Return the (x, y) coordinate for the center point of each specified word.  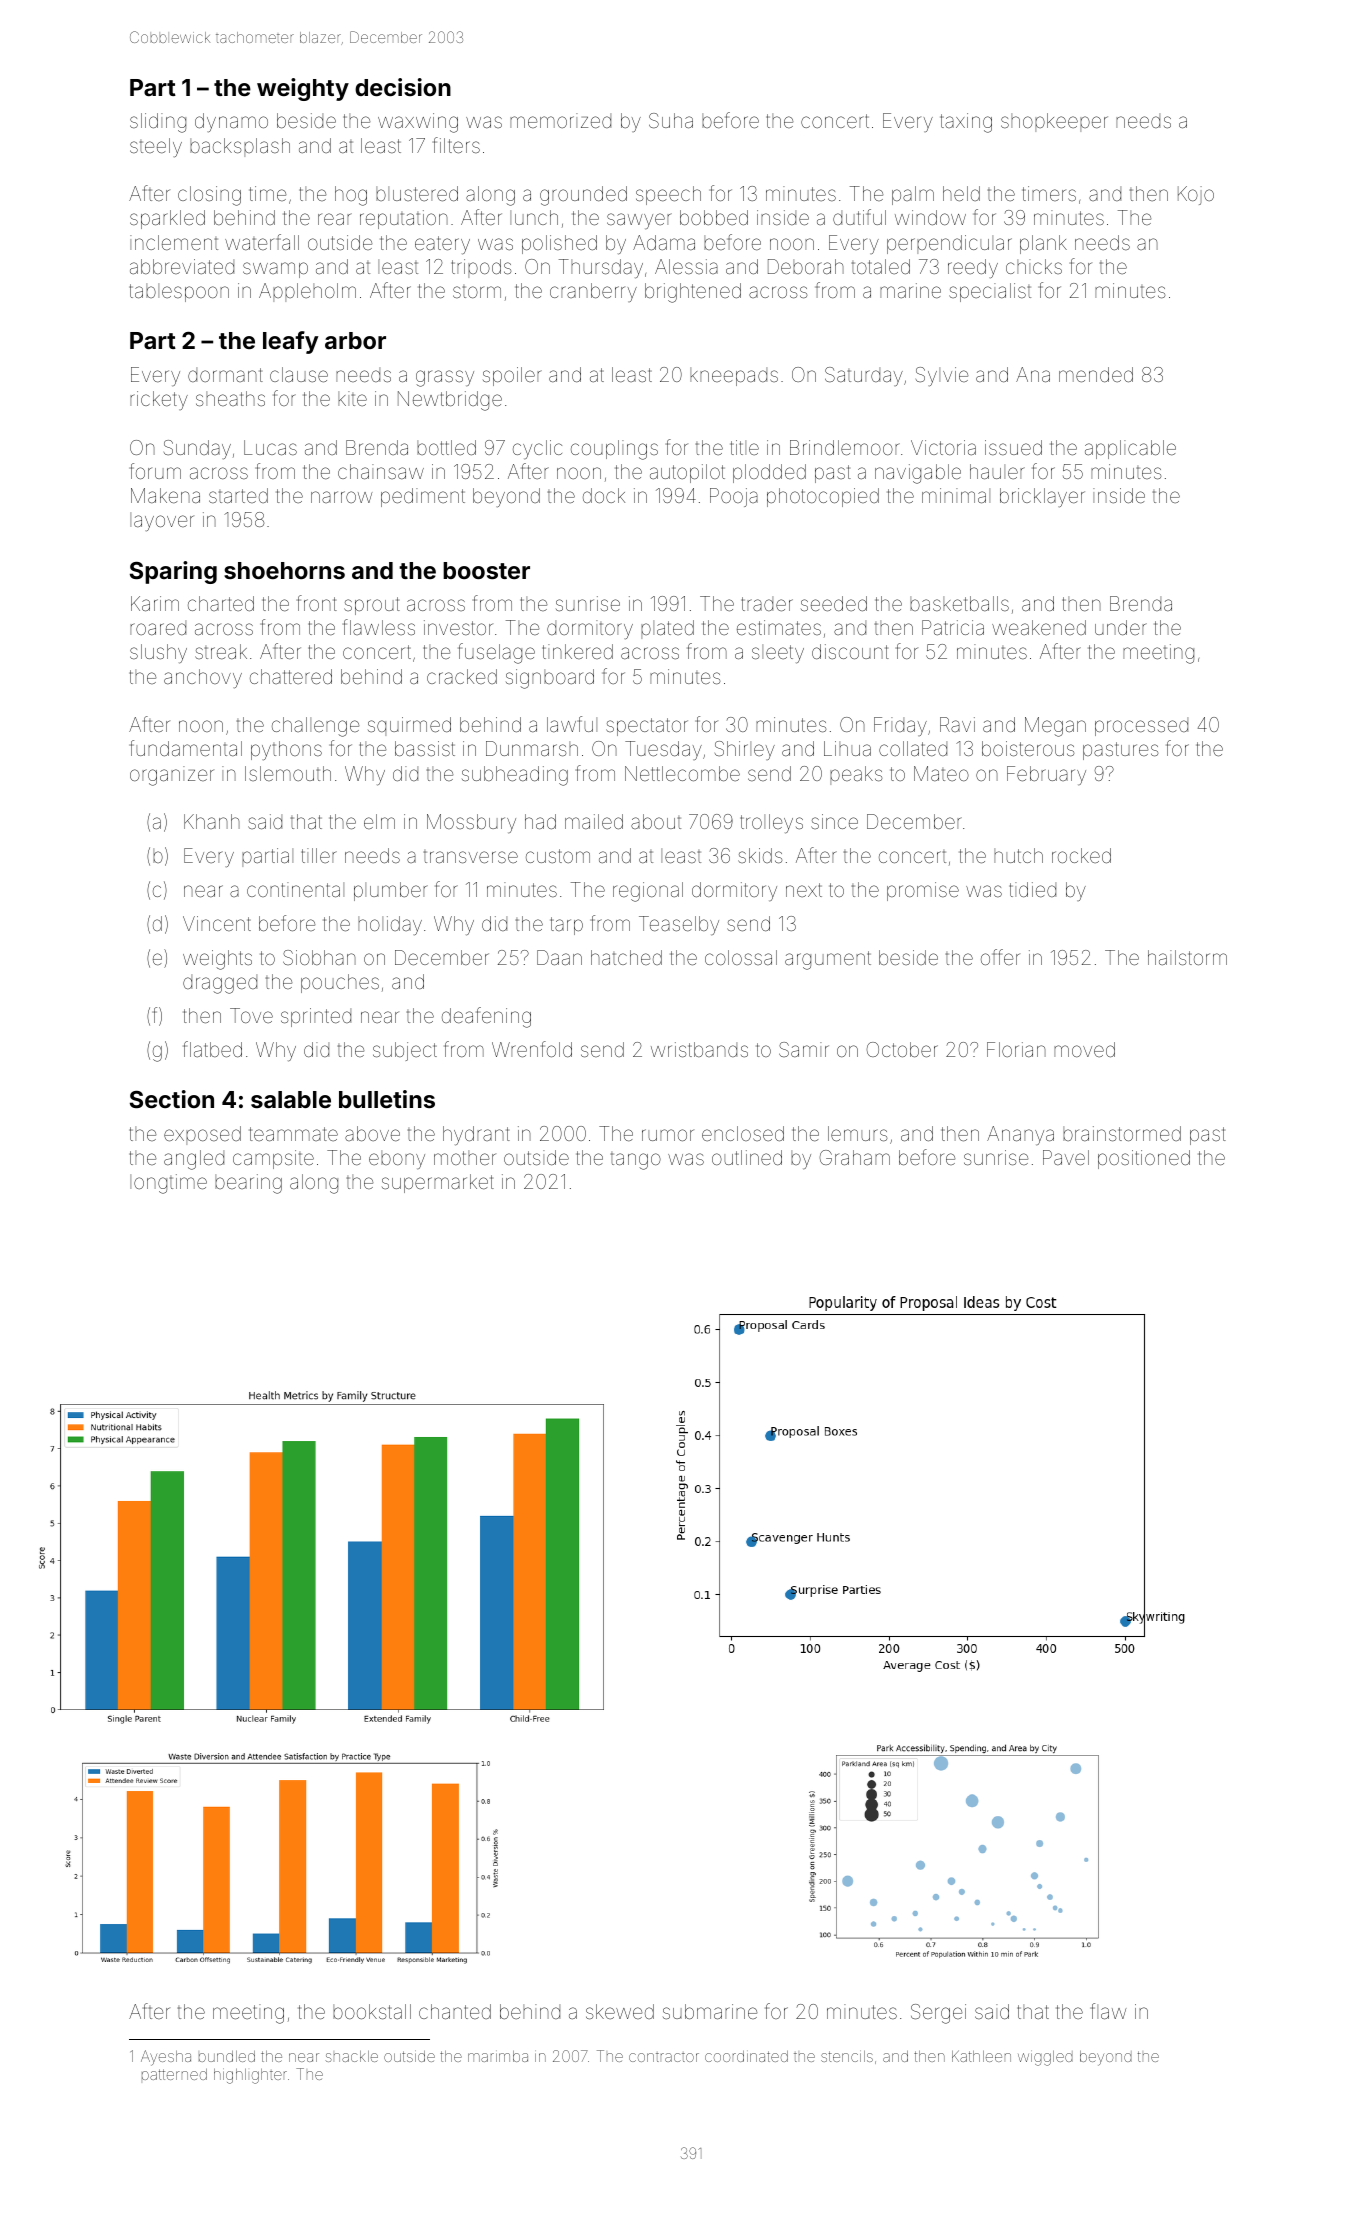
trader (767, 603)
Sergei (938, 2014)
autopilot (687, 473)
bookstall (372, 2011)
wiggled (1045, 2058)
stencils (847, 2056)
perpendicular (949, 244)
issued (1013, 447)
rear (335, 219)
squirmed (409, 726)
